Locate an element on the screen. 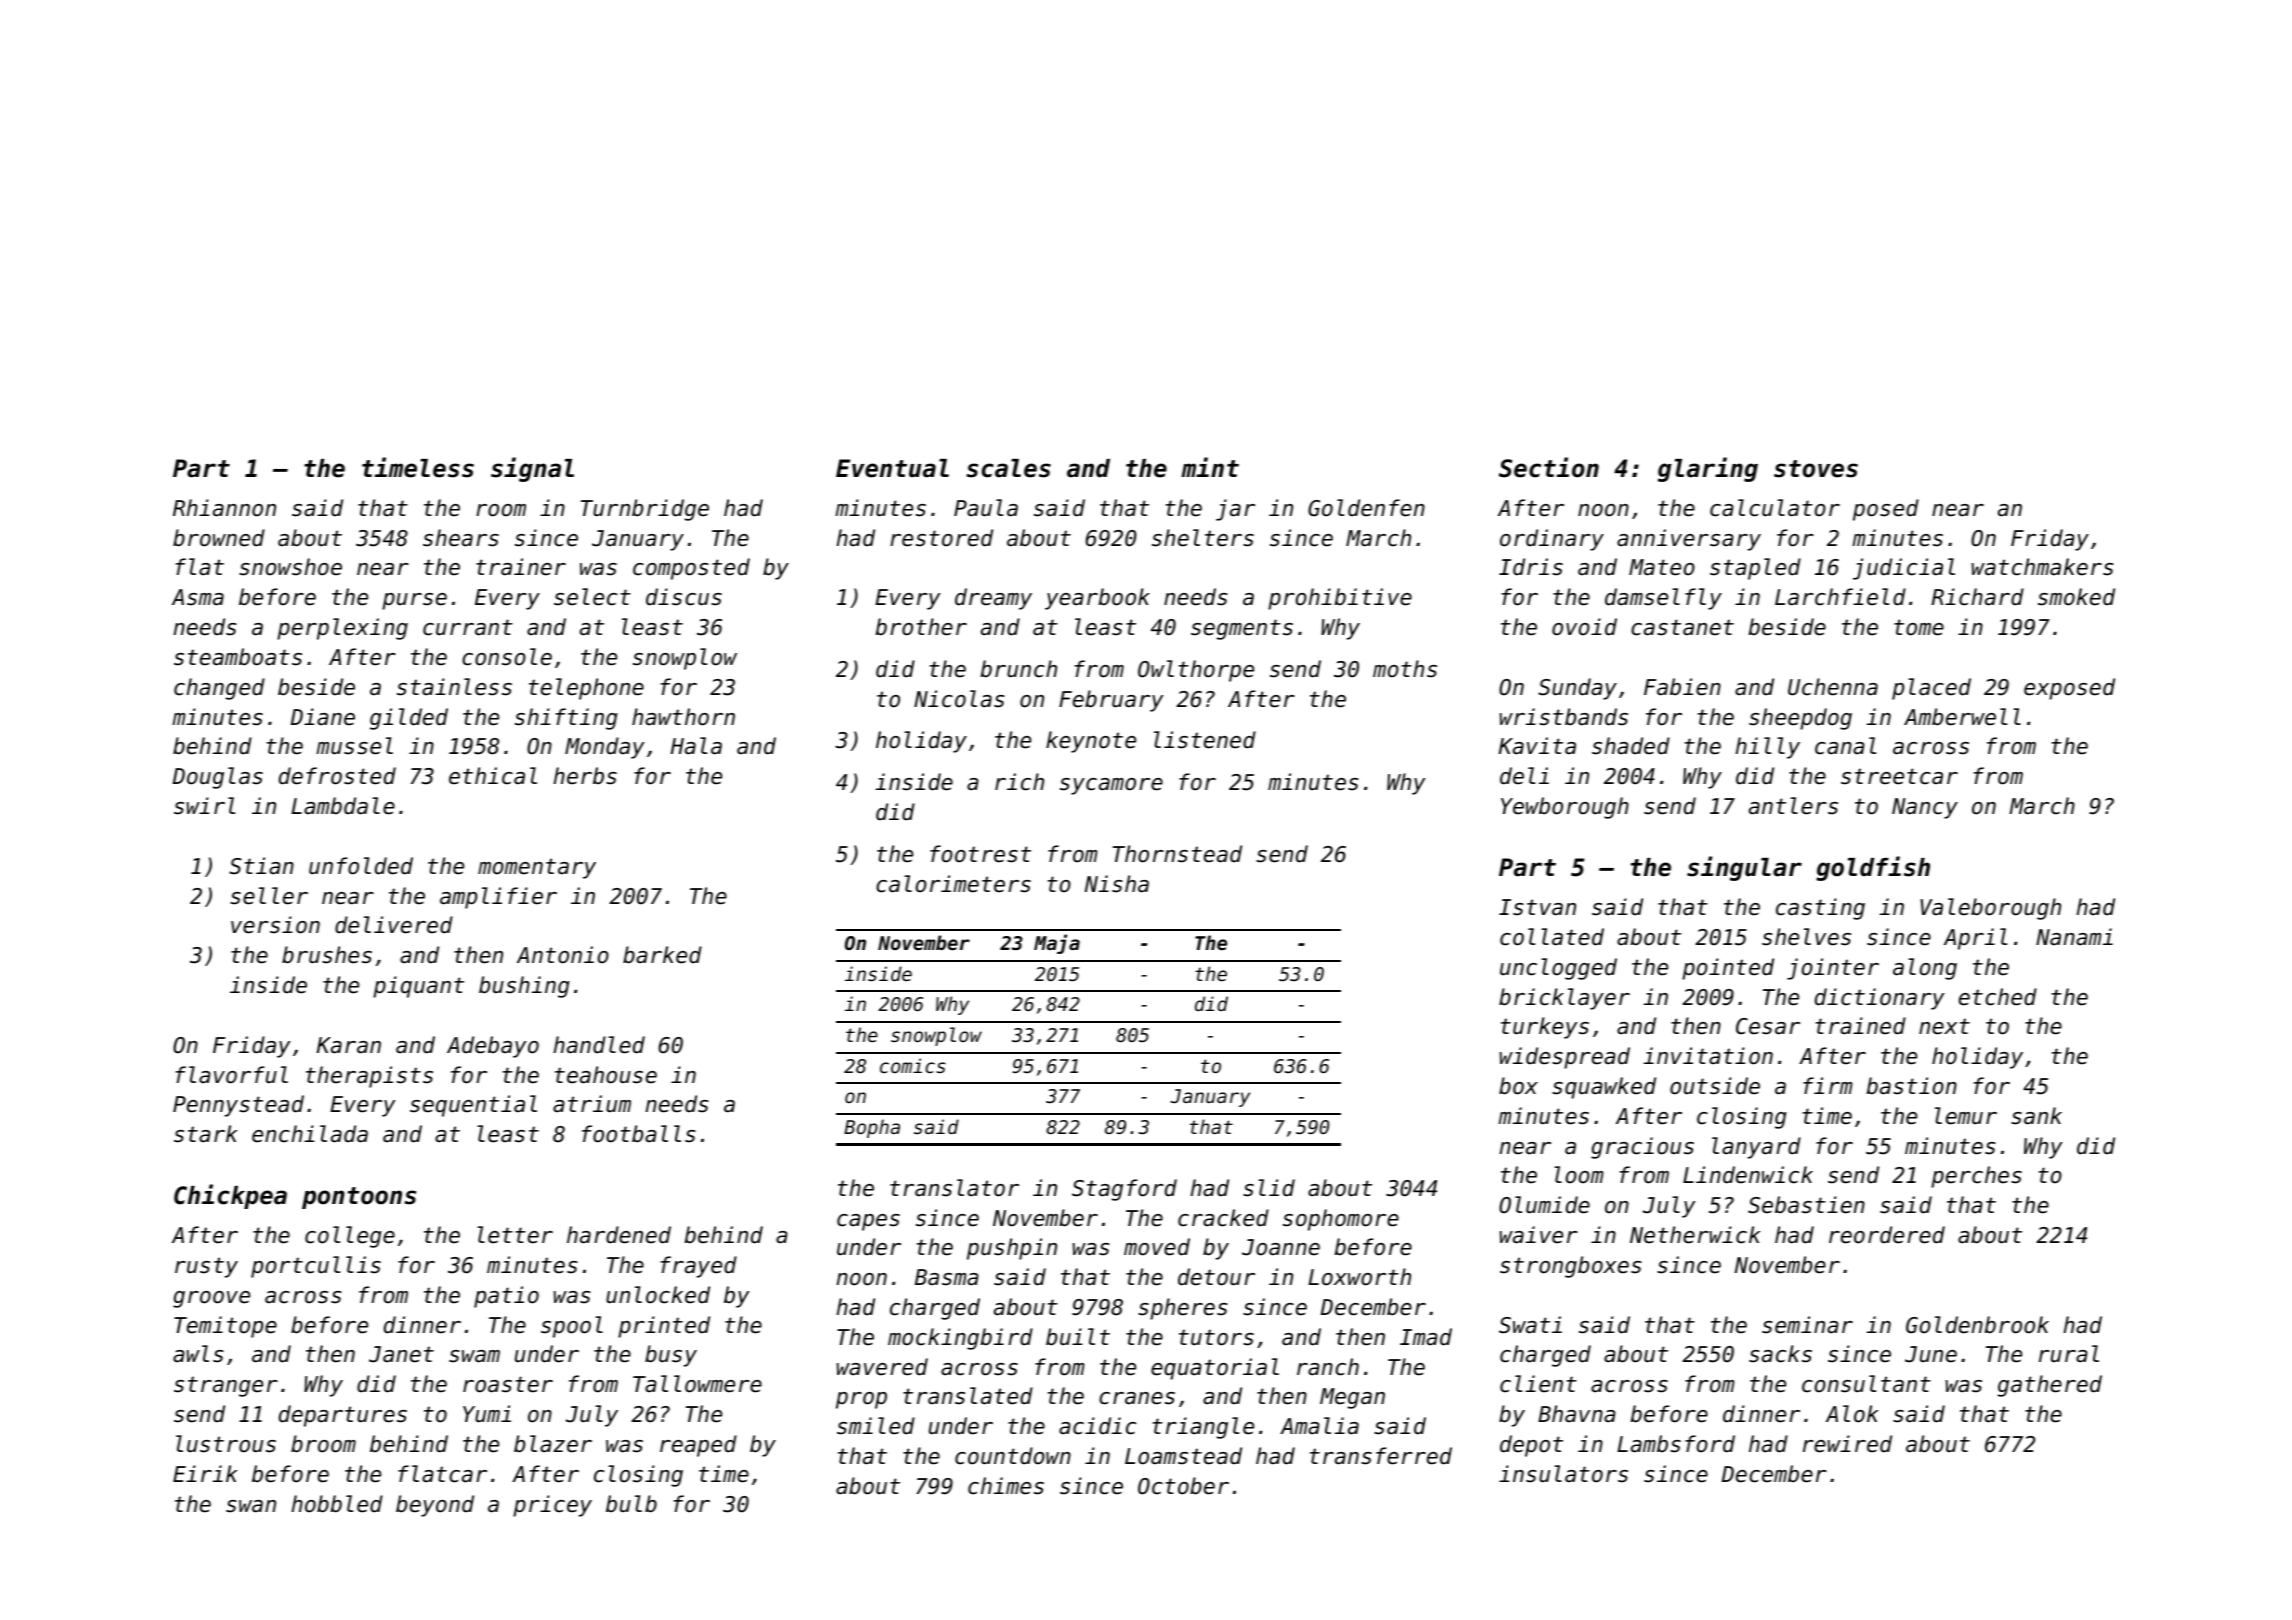 The width and height of the screenshot is (2292, 1620). barked is located at coordinates (662, 955).
